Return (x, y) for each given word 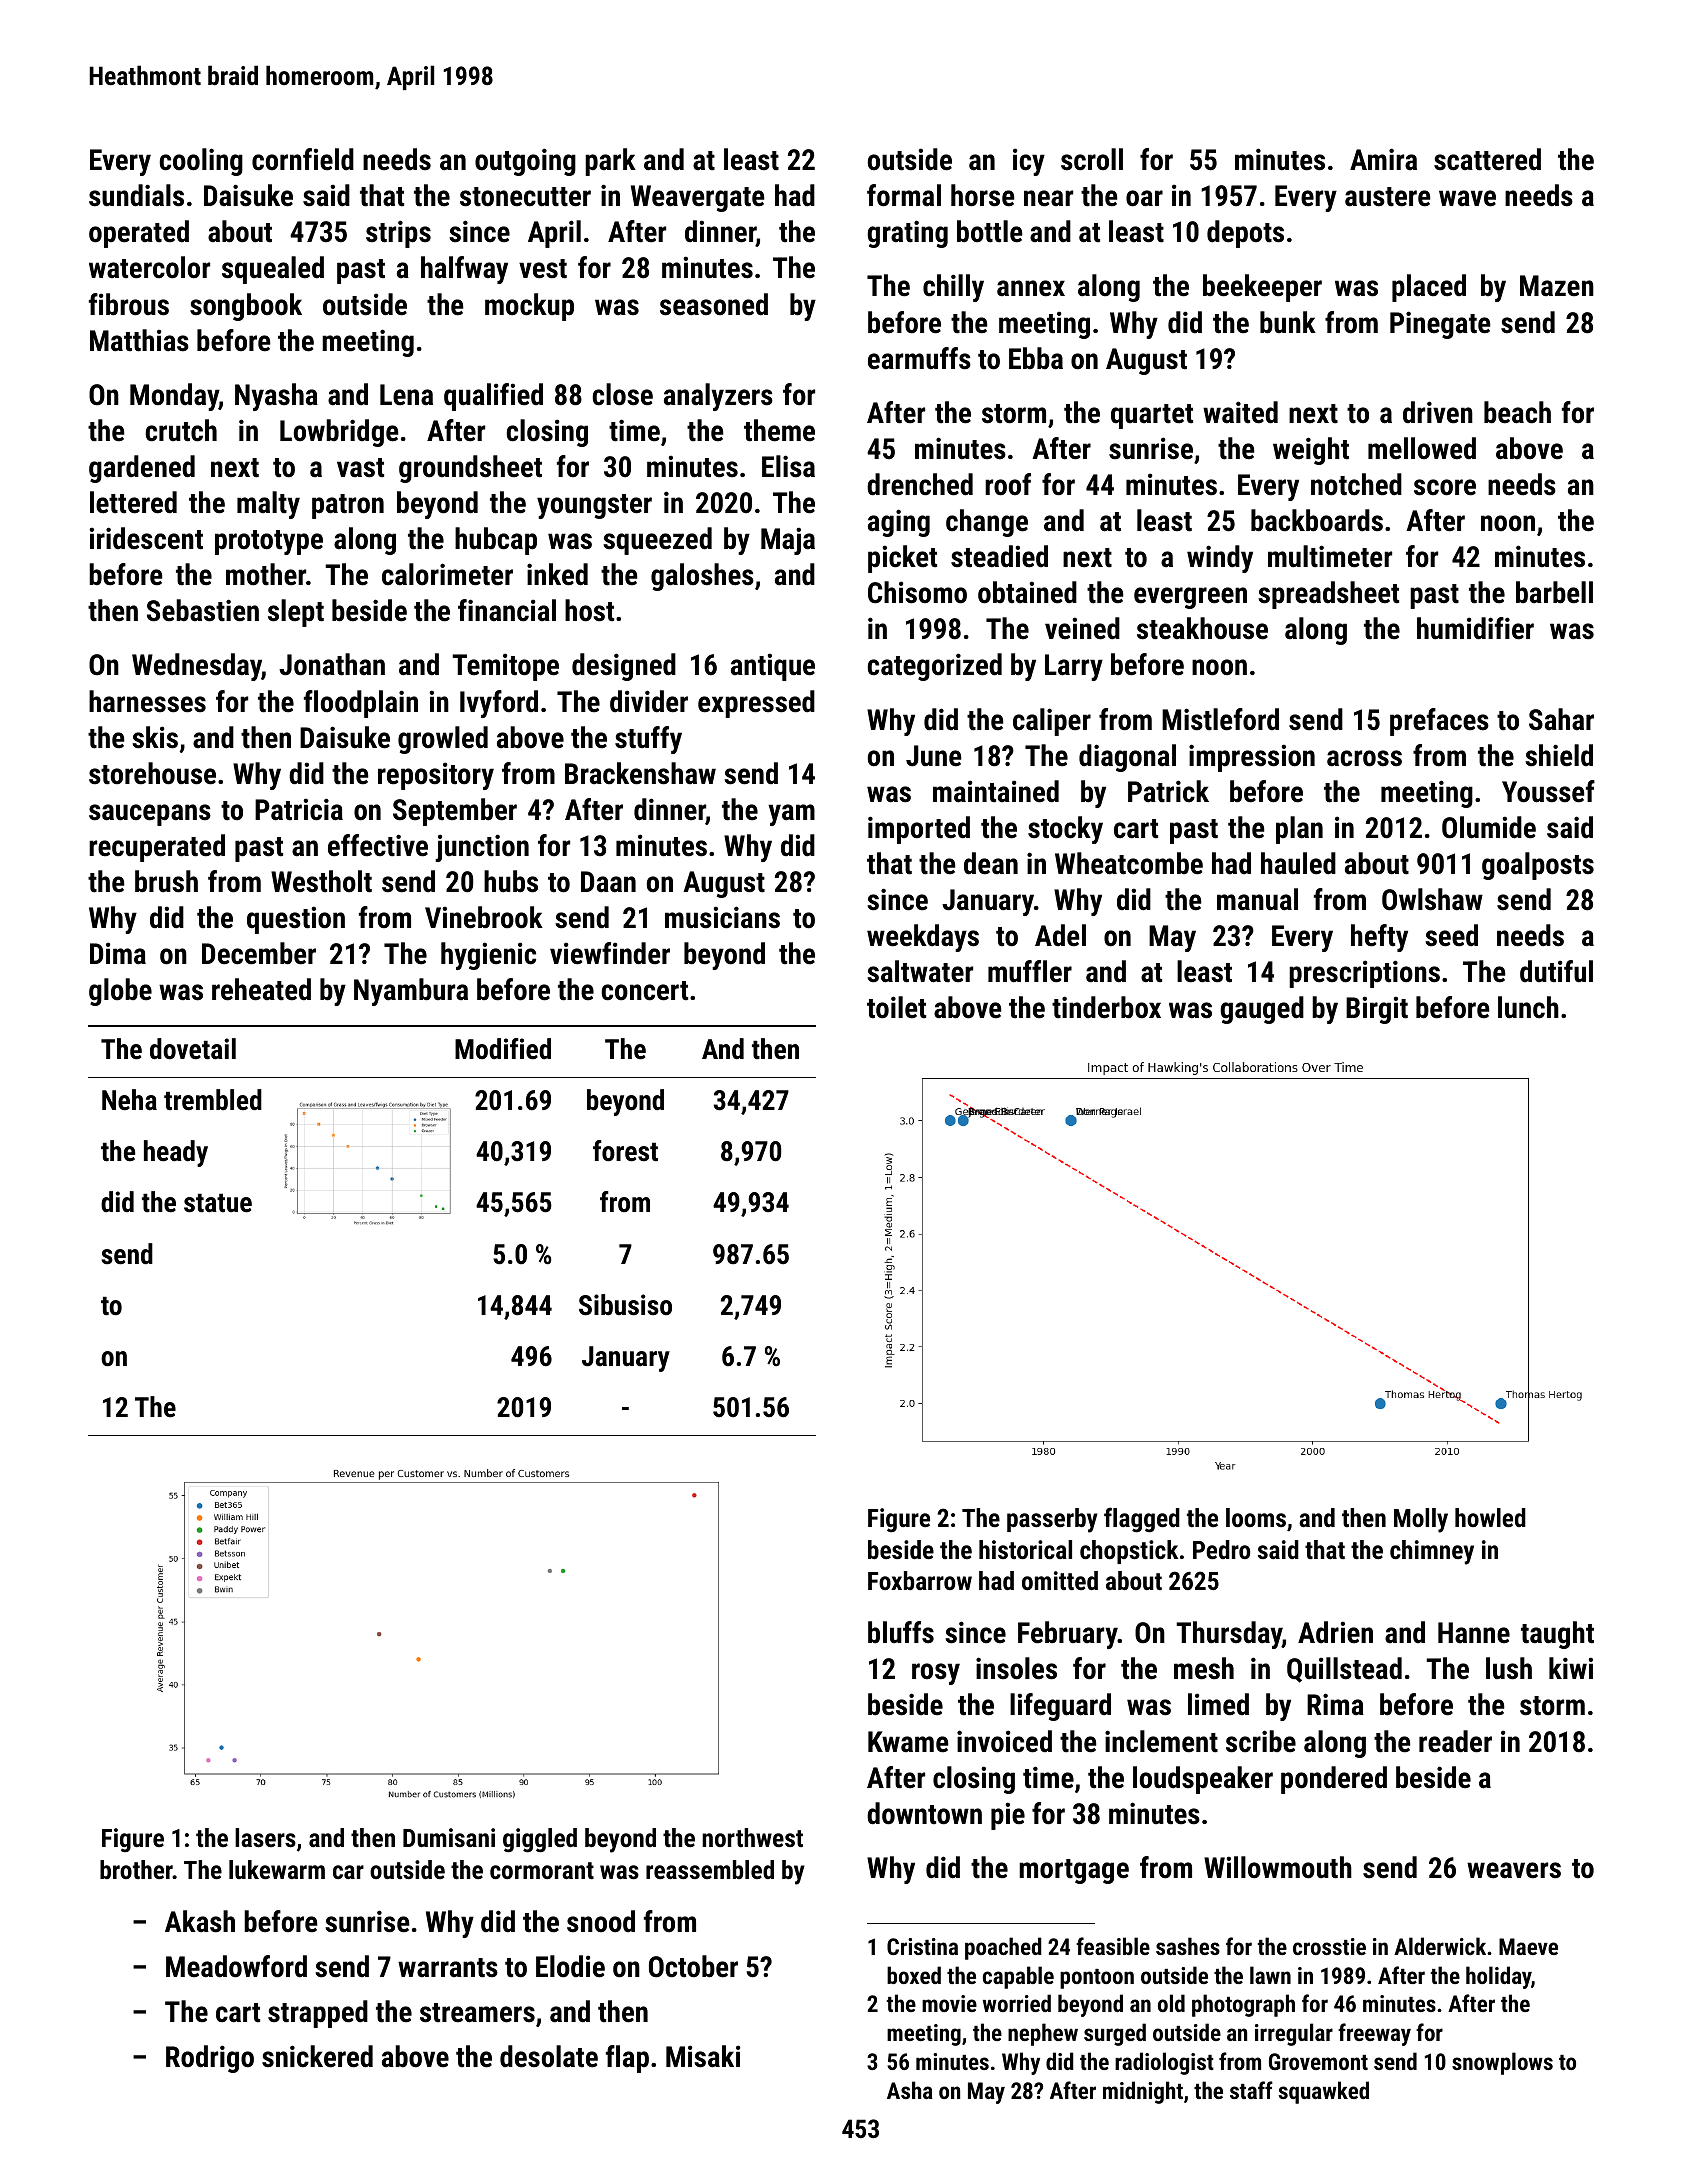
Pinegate (1440, 325)
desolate (549, 2056)
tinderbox (1106, 1007)
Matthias (139, 340)
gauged (1262, 1010)
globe (120, 992)
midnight (1143, 2092)
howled (1490, 1517)
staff (1251, 2090)
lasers (265, 1837)
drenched (920, 484)
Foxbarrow (920, 1580)
